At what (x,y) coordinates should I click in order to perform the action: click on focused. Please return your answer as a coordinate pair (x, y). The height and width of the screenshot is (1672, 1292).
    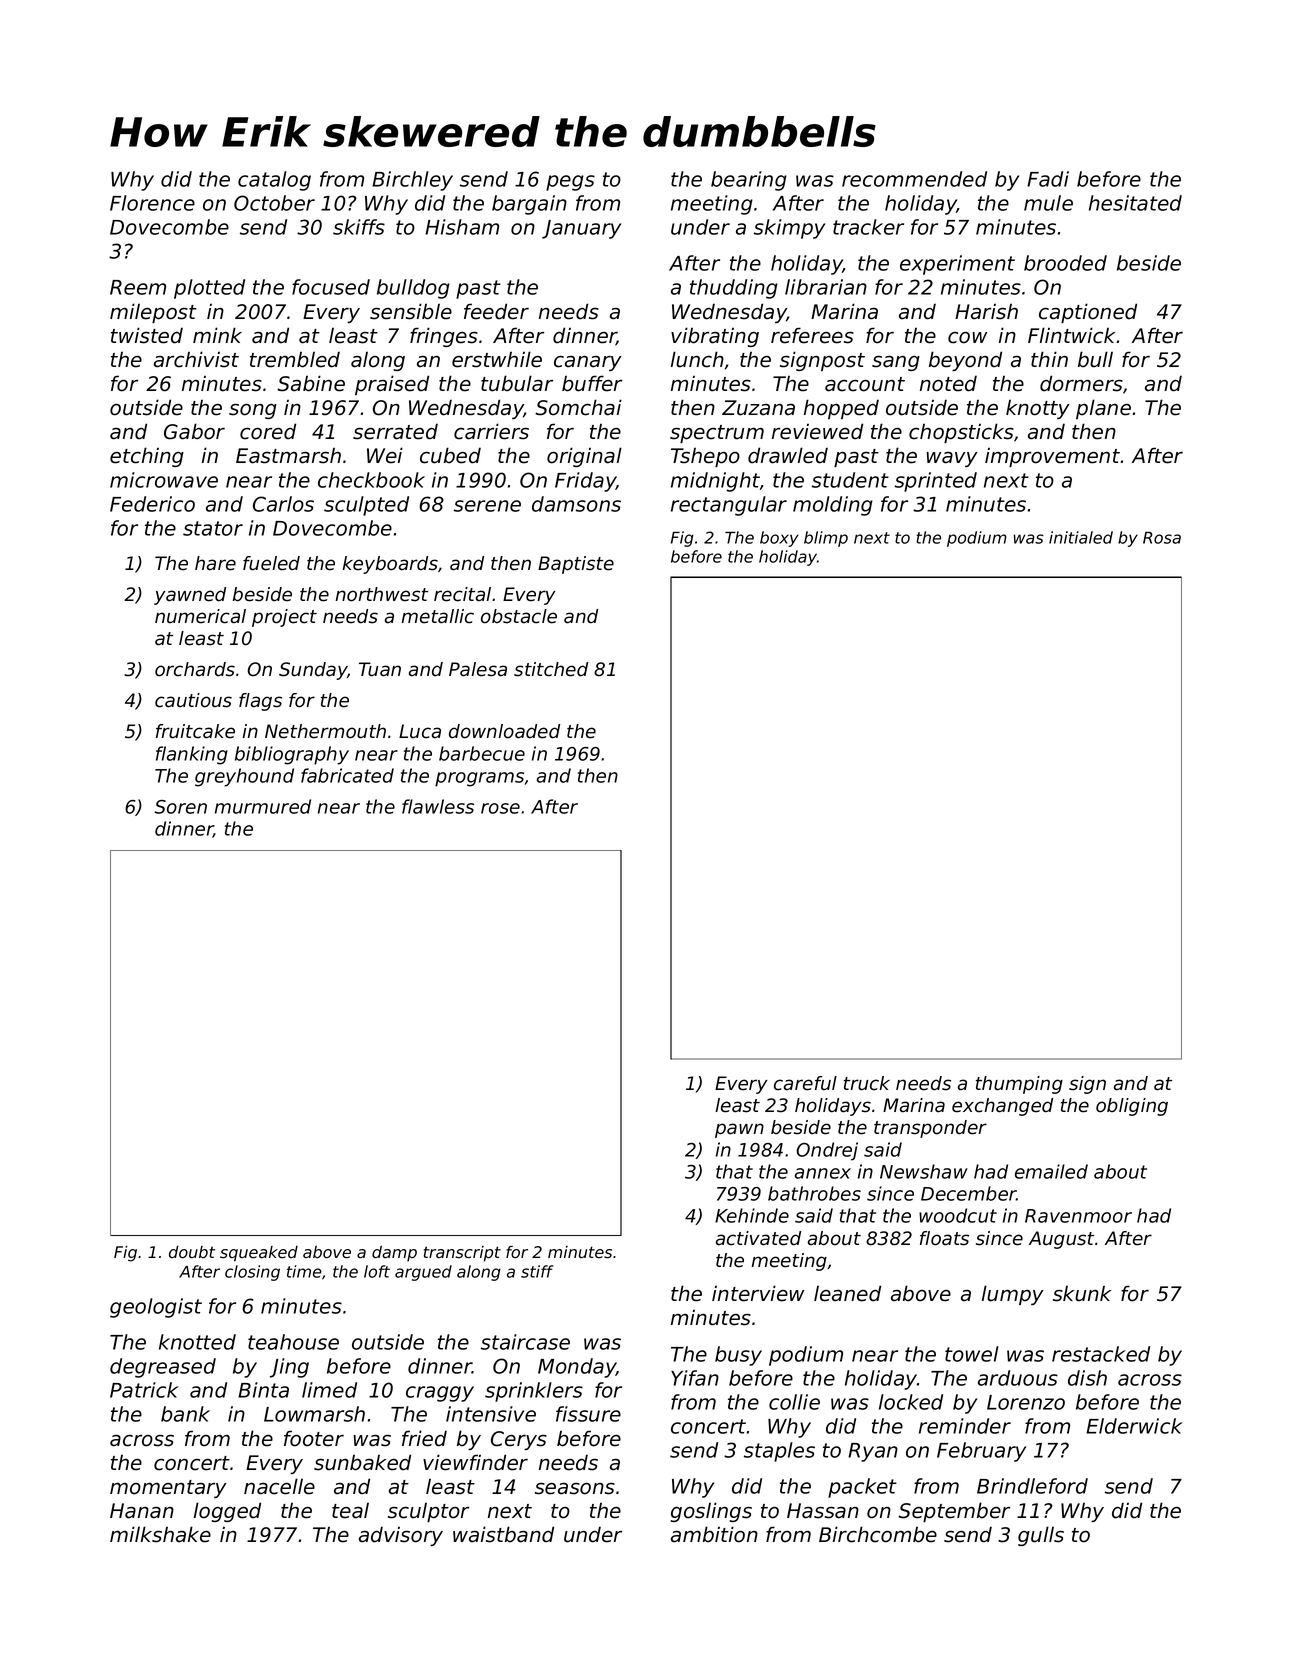
    Looking at the image, I should click on (331, 287).
